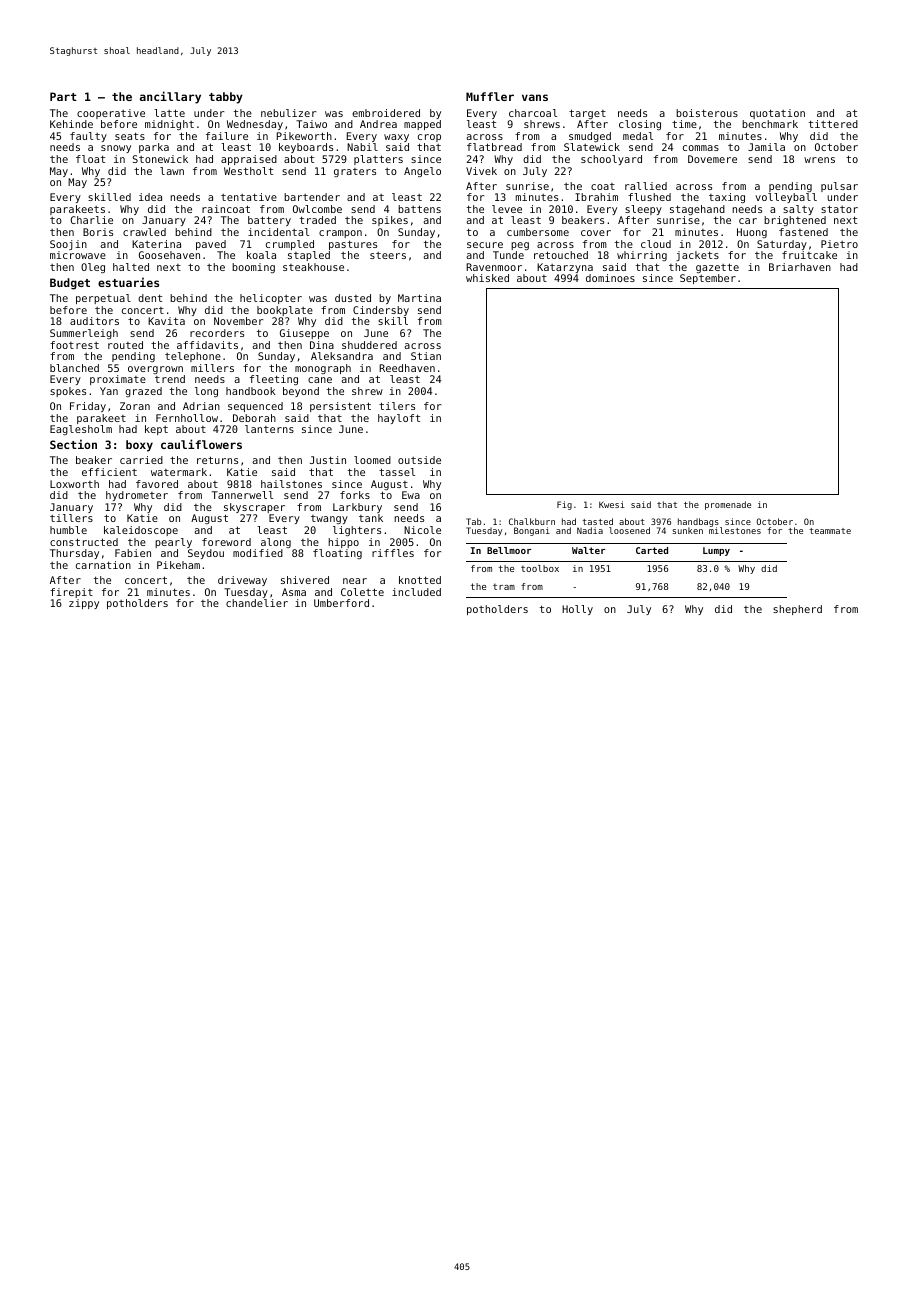  Describe the element at coordinates (485, 245) in the page. I see `secure` at that location.
